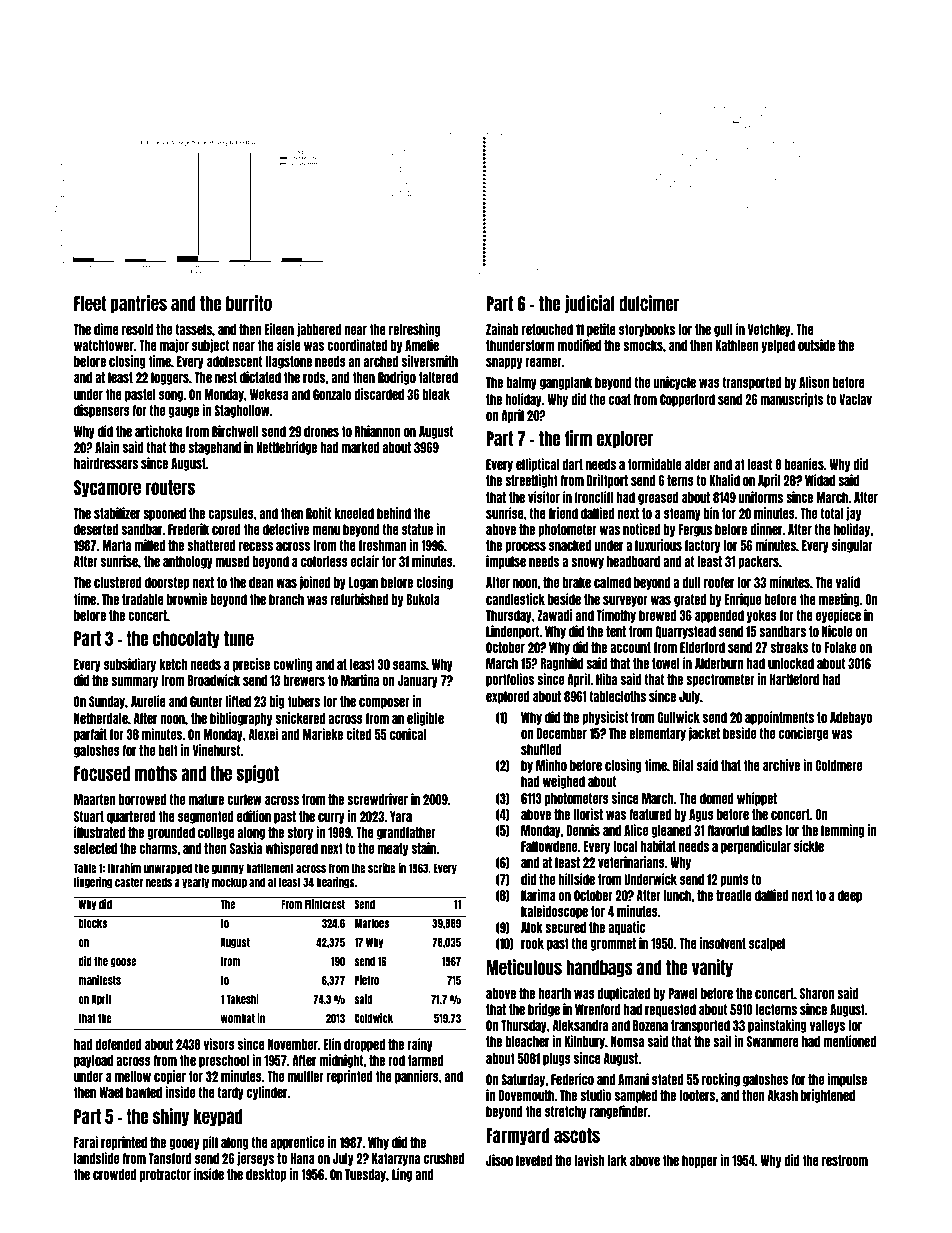  I want to click on arched, so click(381, 361).
